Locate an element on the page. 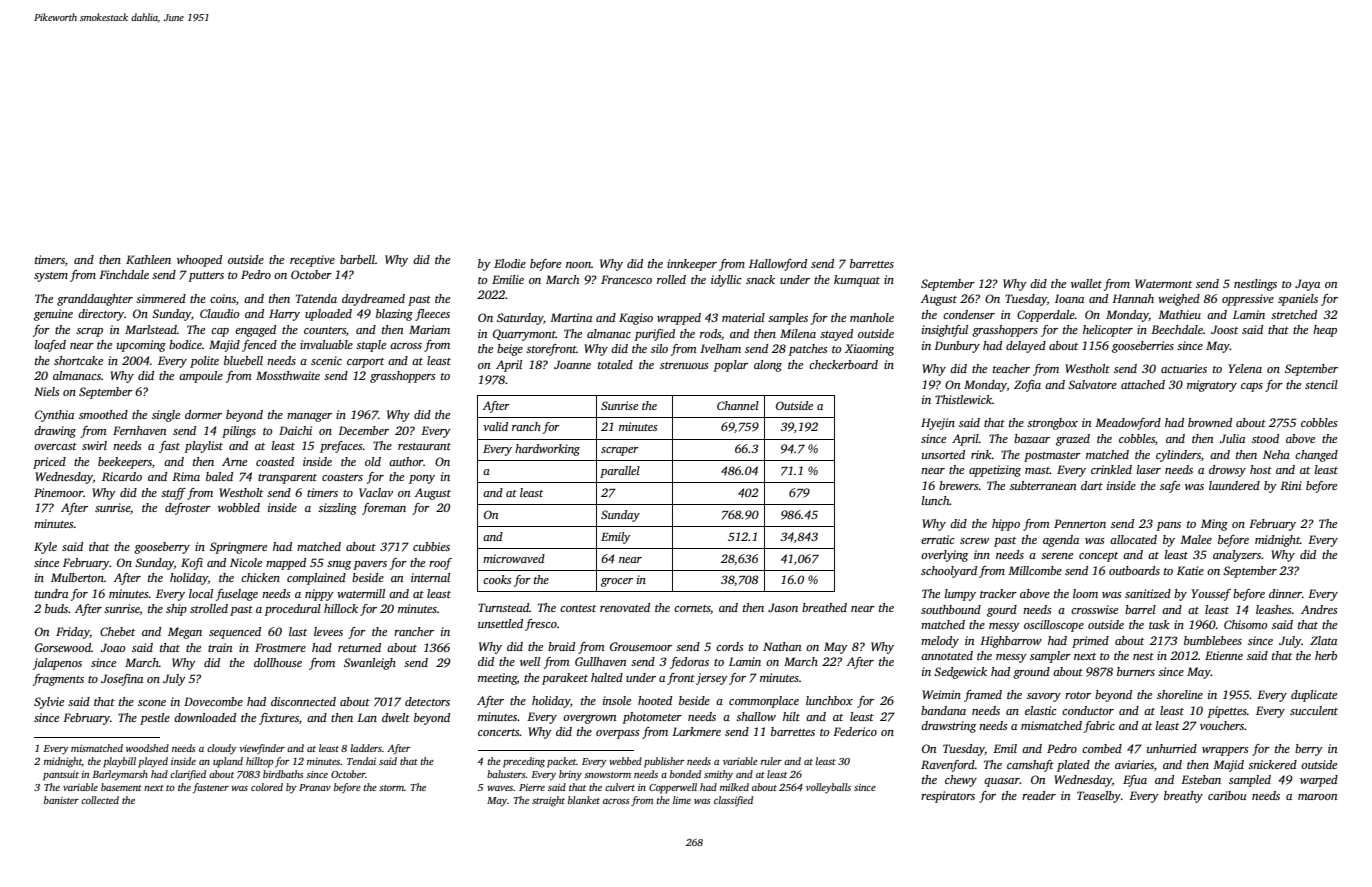 This page has width=1372, height=887. fresco is located at coordinates (541, 625).
